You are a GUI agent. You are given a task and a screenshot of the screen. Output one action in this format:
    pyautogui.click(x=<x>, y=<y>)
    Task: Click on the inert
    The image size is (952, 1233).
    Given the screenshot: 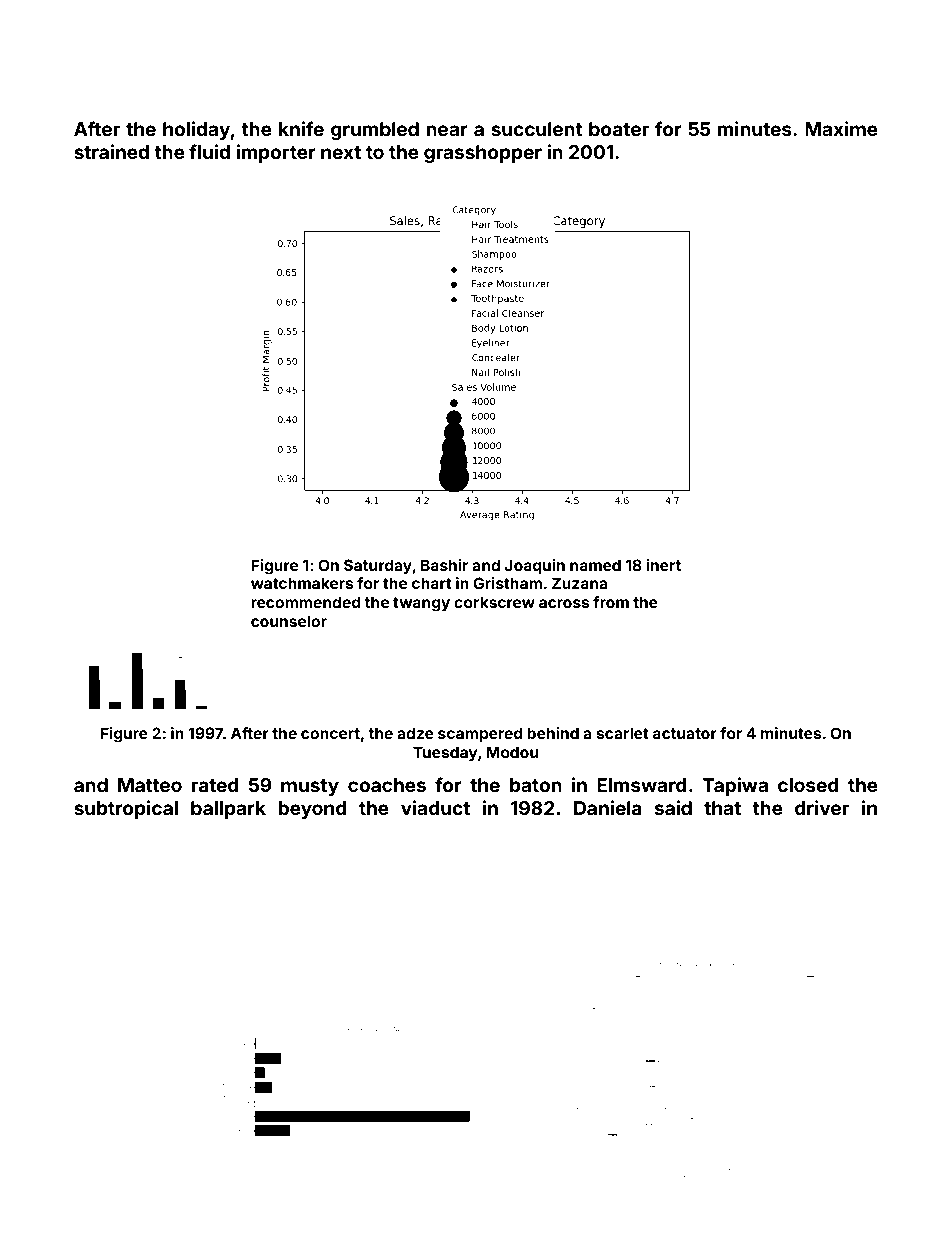 What is the action you would take?
    pyautogui.click(x=664, y=565)
